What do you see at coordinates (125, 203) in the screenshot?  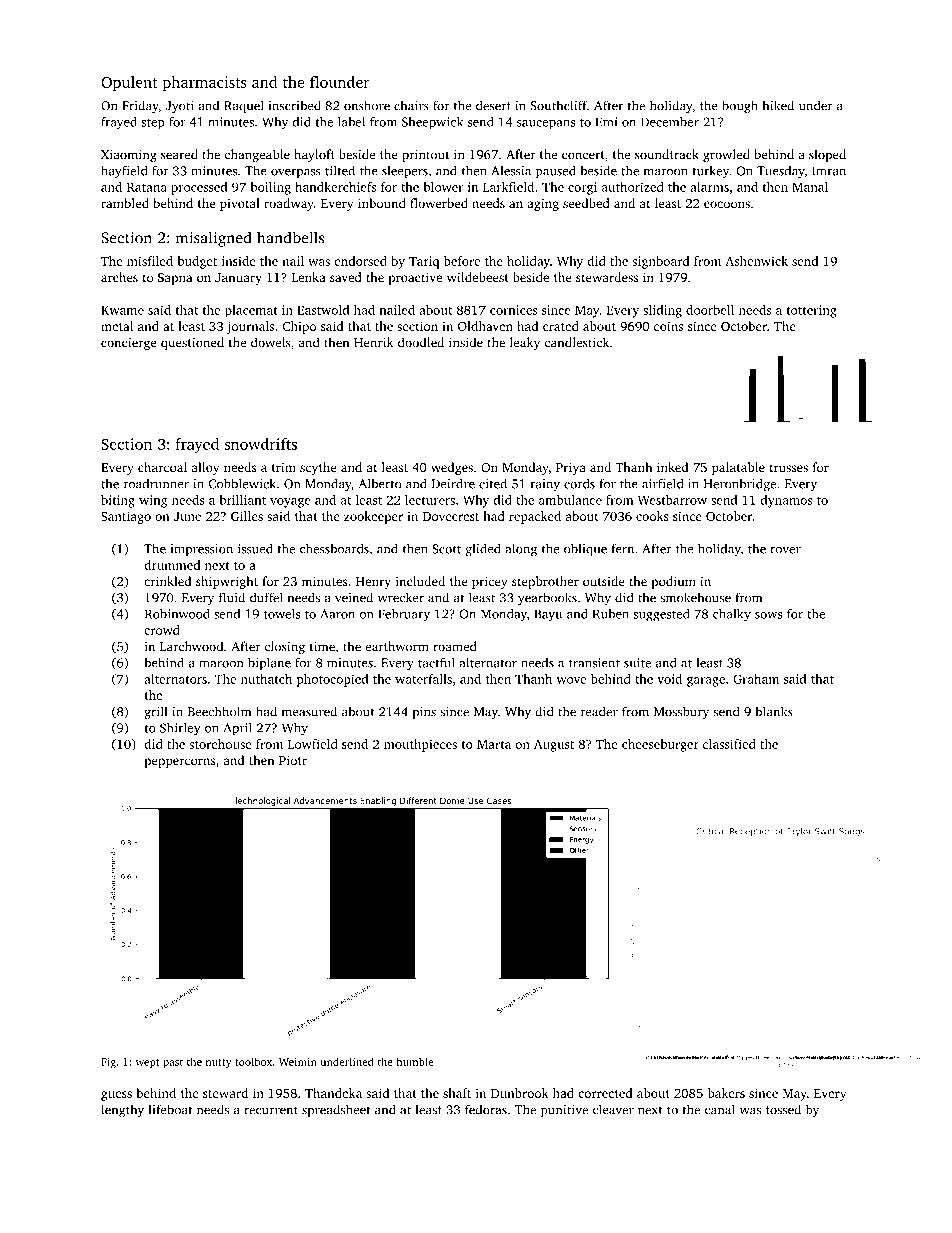 I see `rambled` at bounding box center [125, 203].
